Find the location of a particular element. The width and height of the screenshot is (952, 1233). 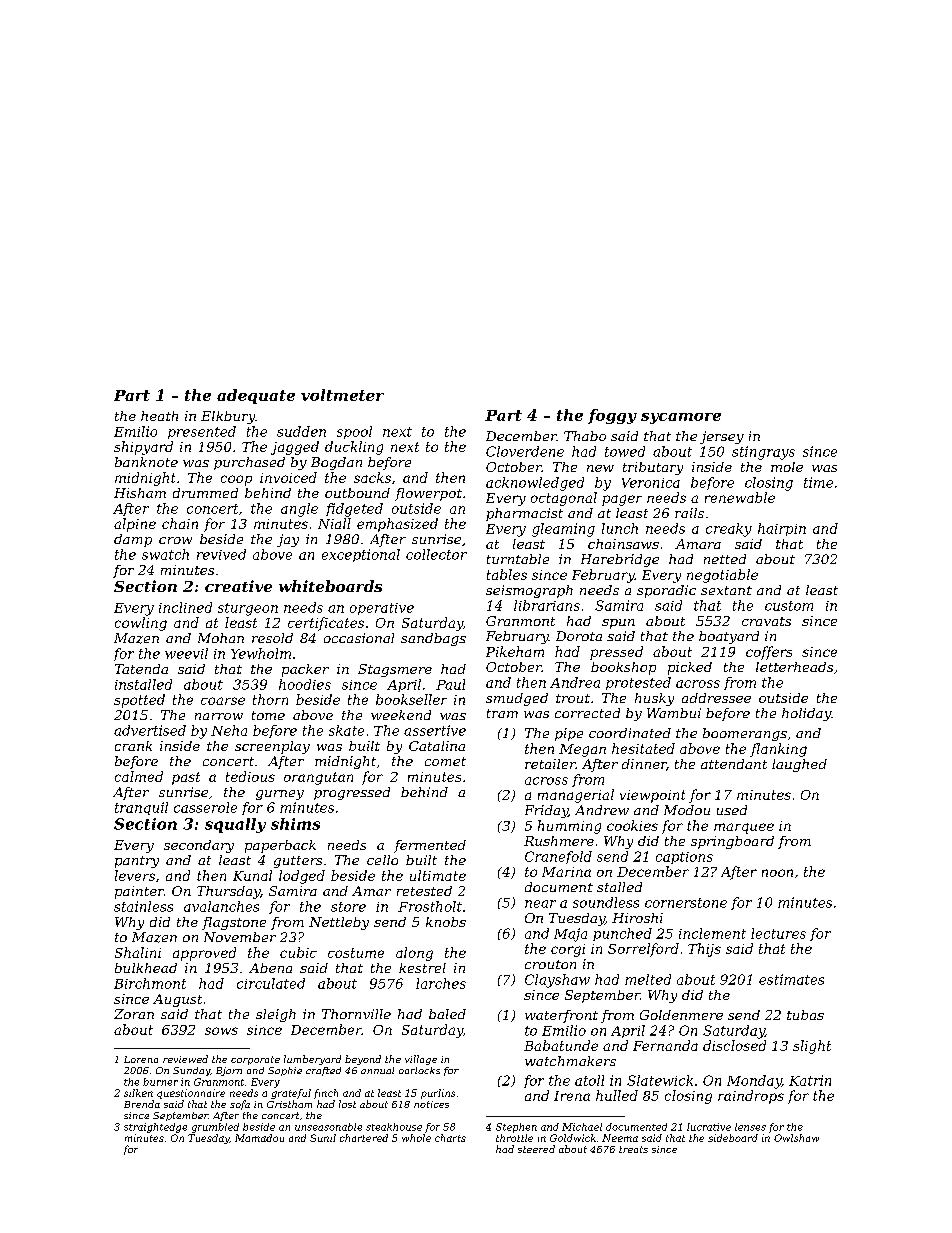

letterheads is located at coordinates (794, 667).
